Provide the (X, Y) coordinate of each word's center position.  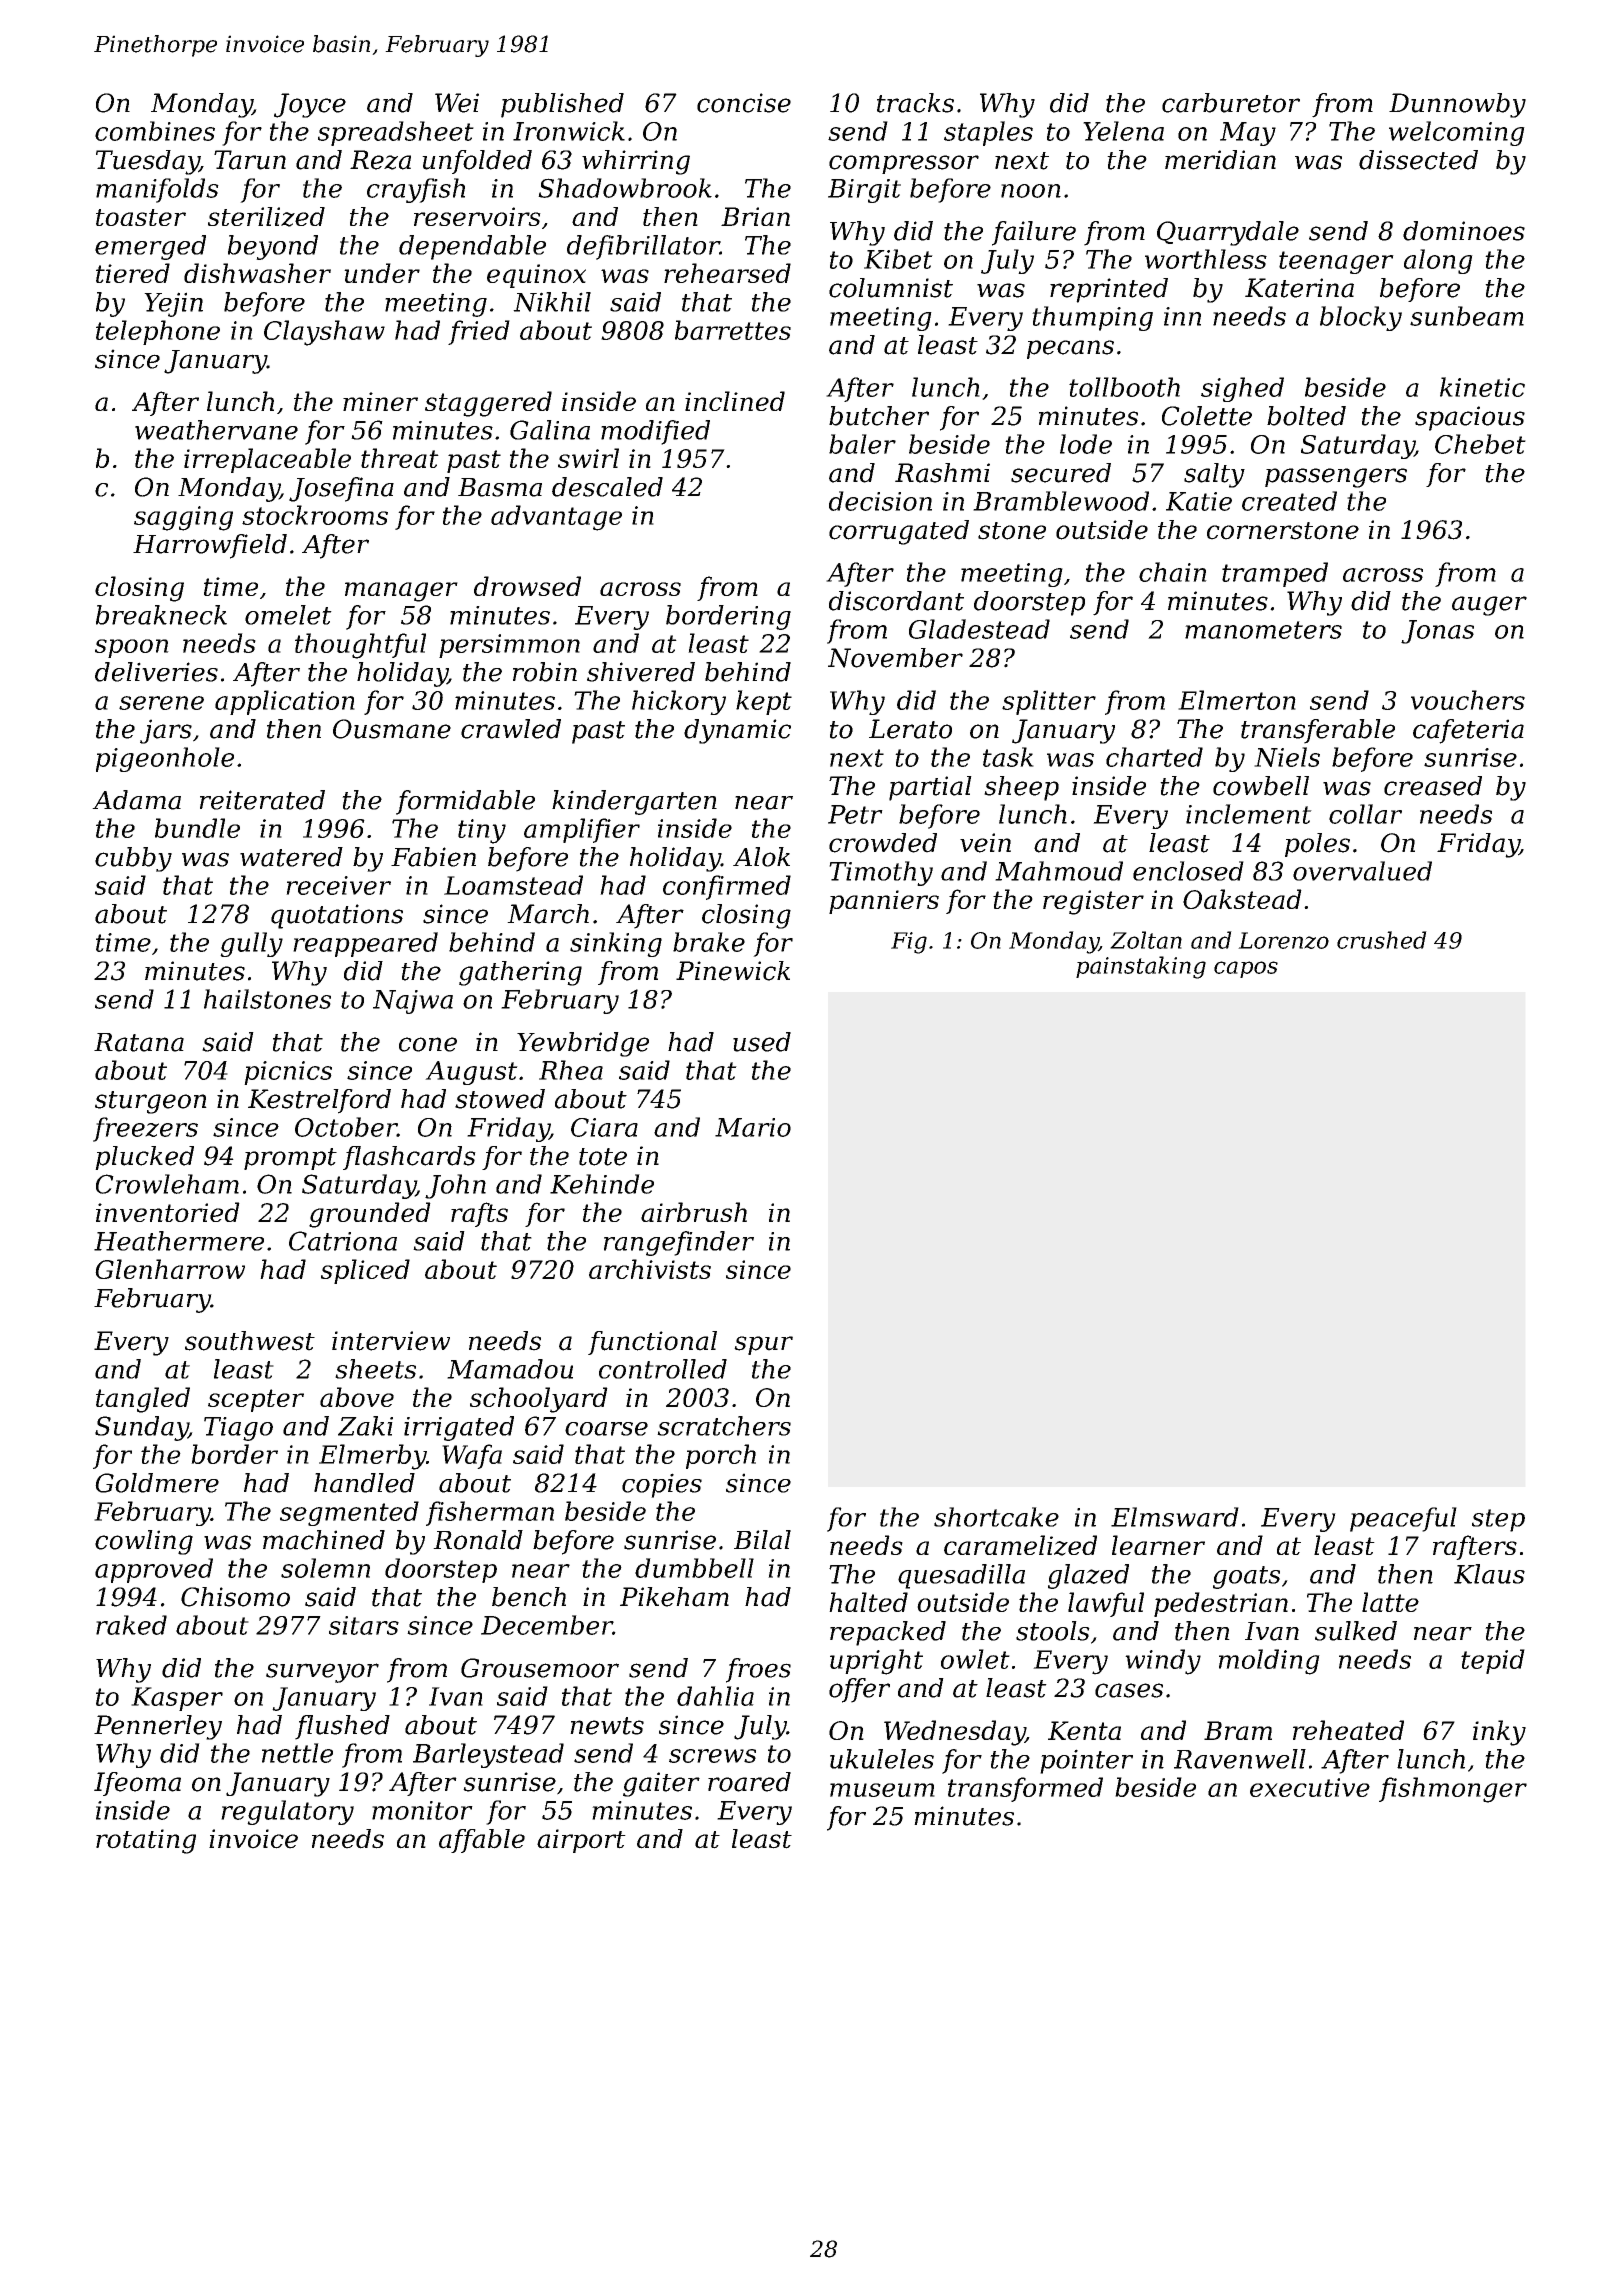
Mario (753, 1127)
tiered (133, 273)
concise (744, 103)
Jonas (1437, 632)
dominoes (1464, 231)
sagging (183, 518)
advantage (556, 518)
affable (482, 1841)
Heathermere (179, 1241)
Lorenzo (1283, 940)
